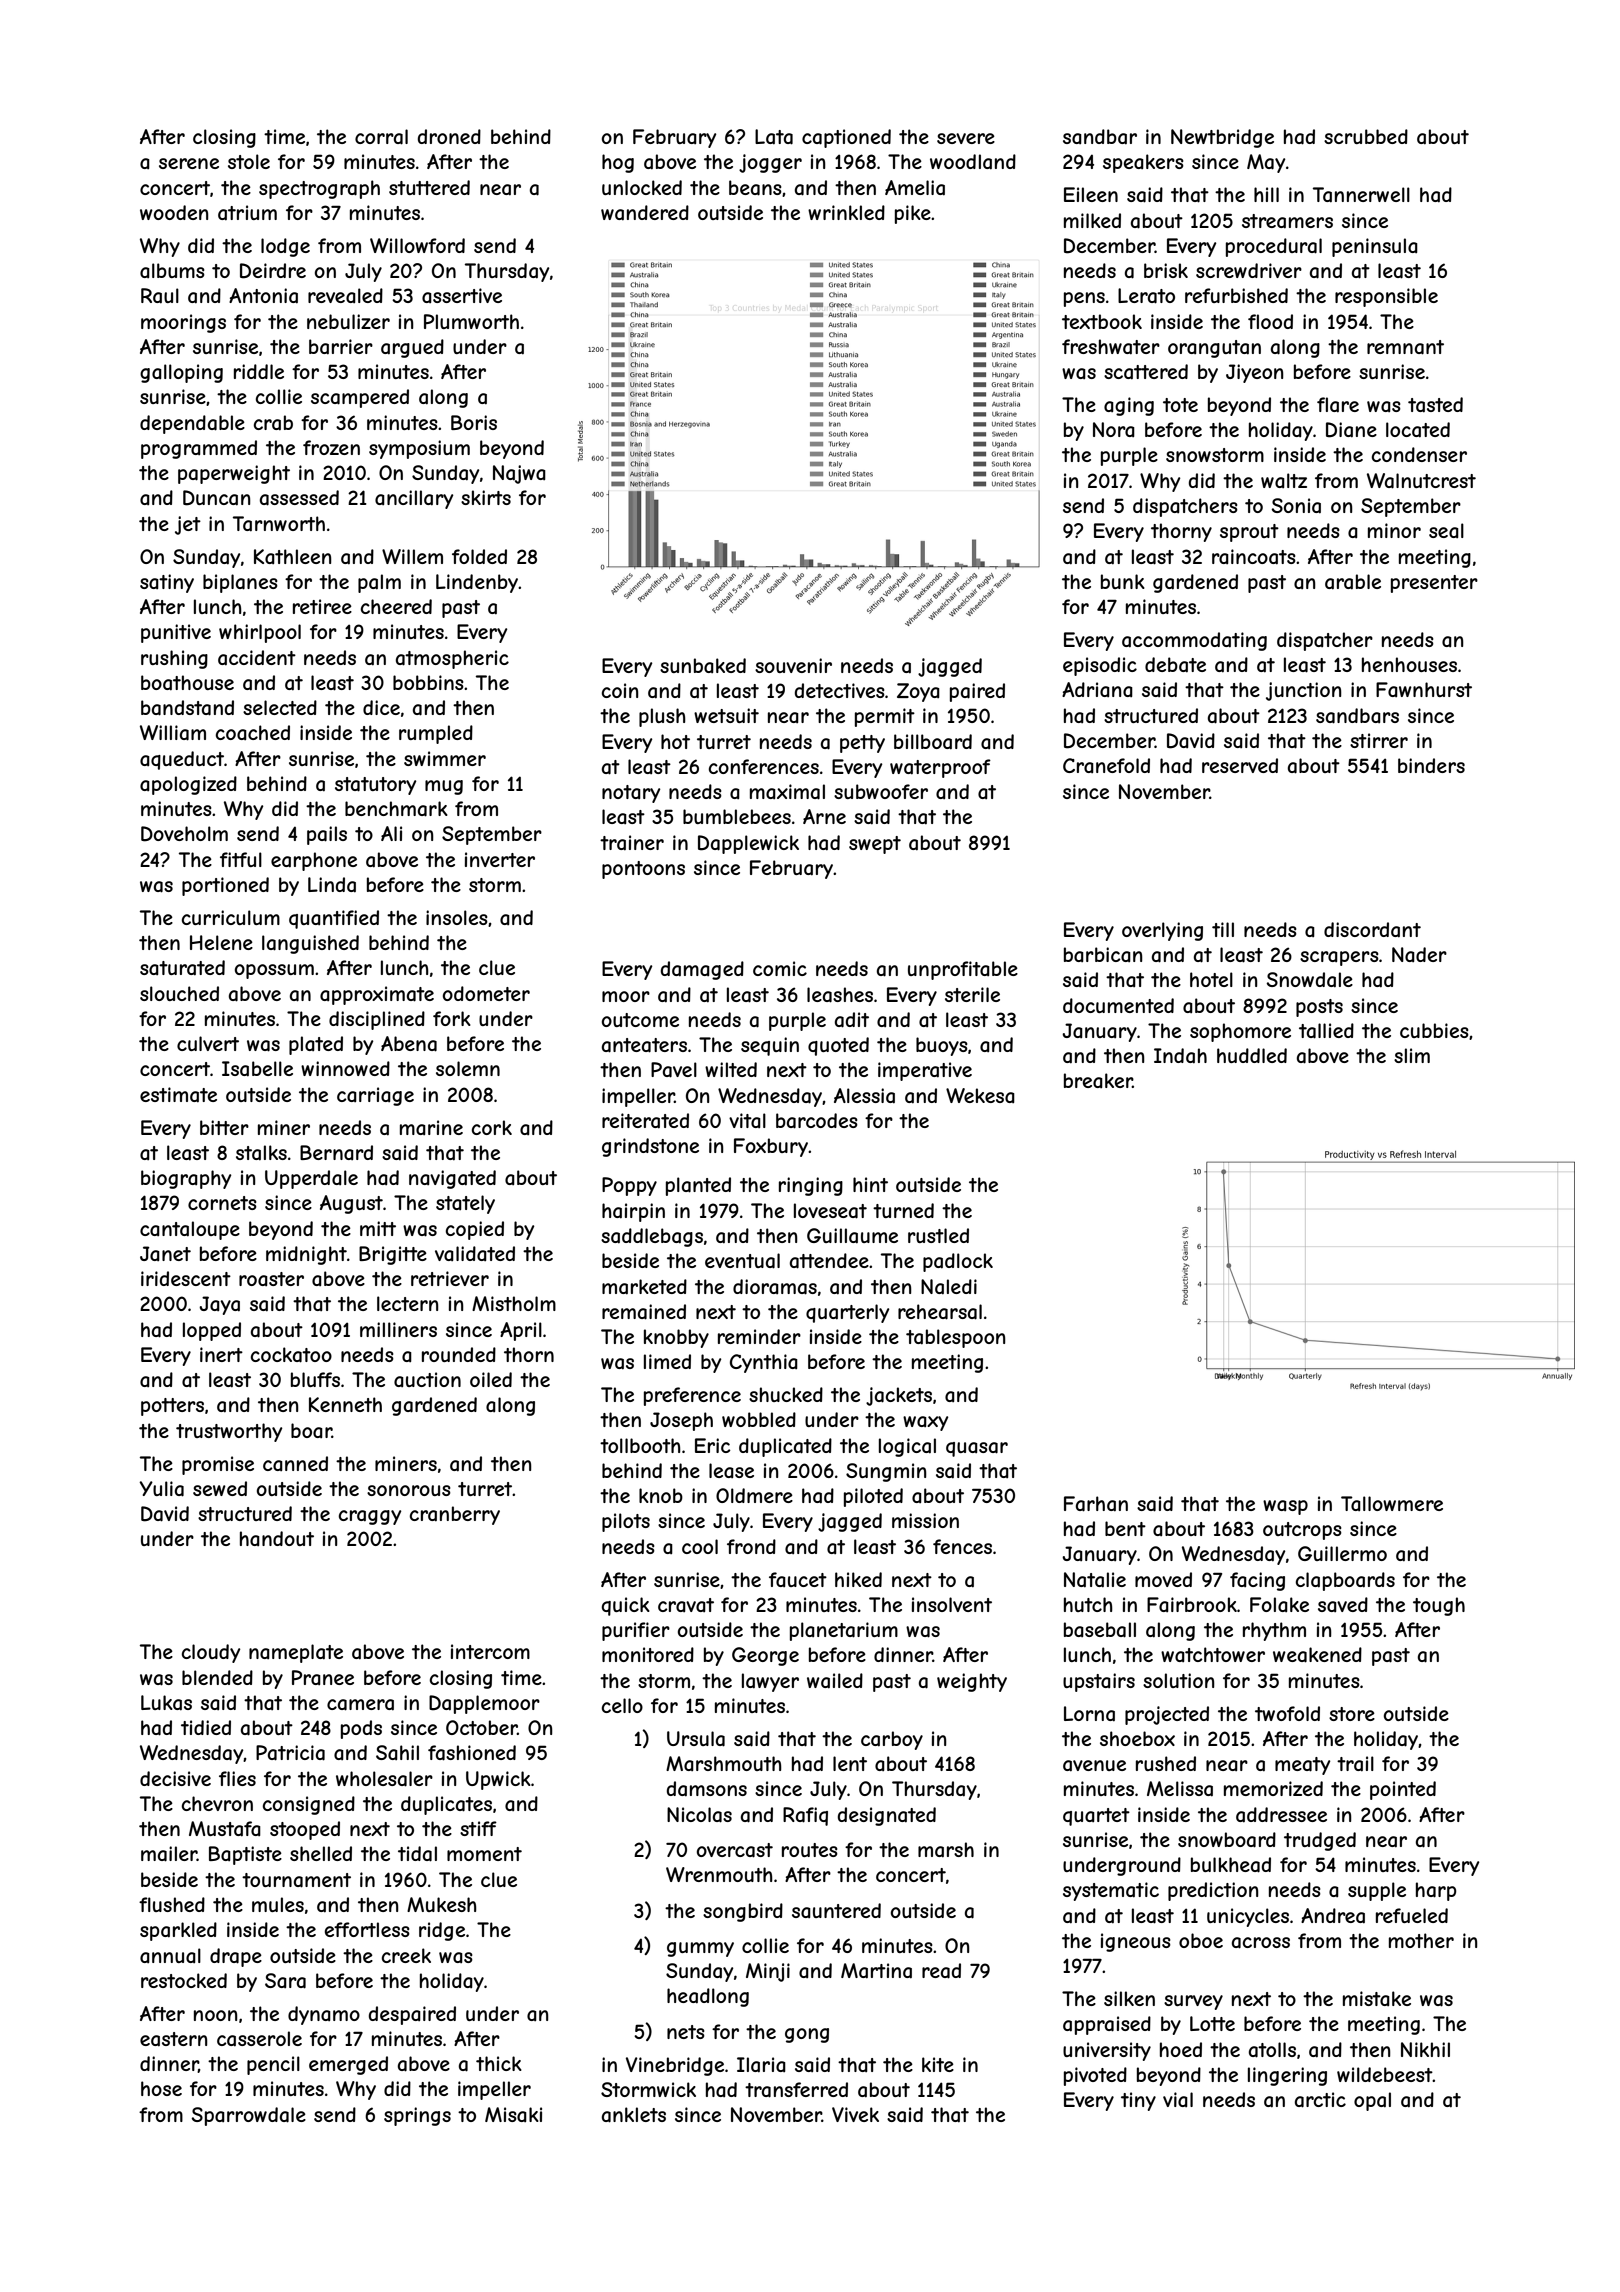 The height and width of the image is (2292, 1620). What do you see at coordinates (940, 768) in the image?
I see `waterproof` at bounding box center [940, 768].
